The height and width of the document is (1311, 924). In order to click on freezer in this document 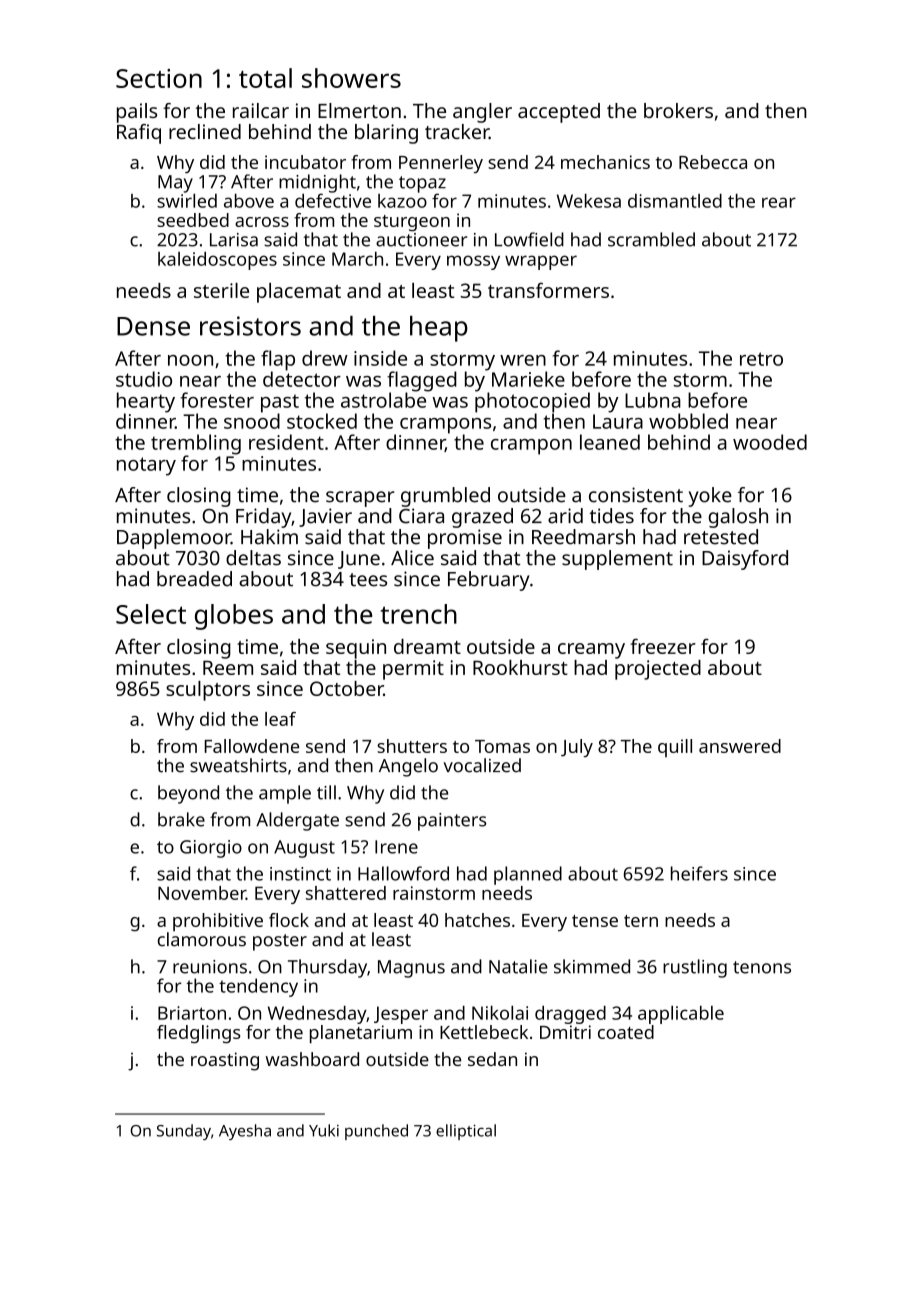, I will do `click(663, 646)`.
